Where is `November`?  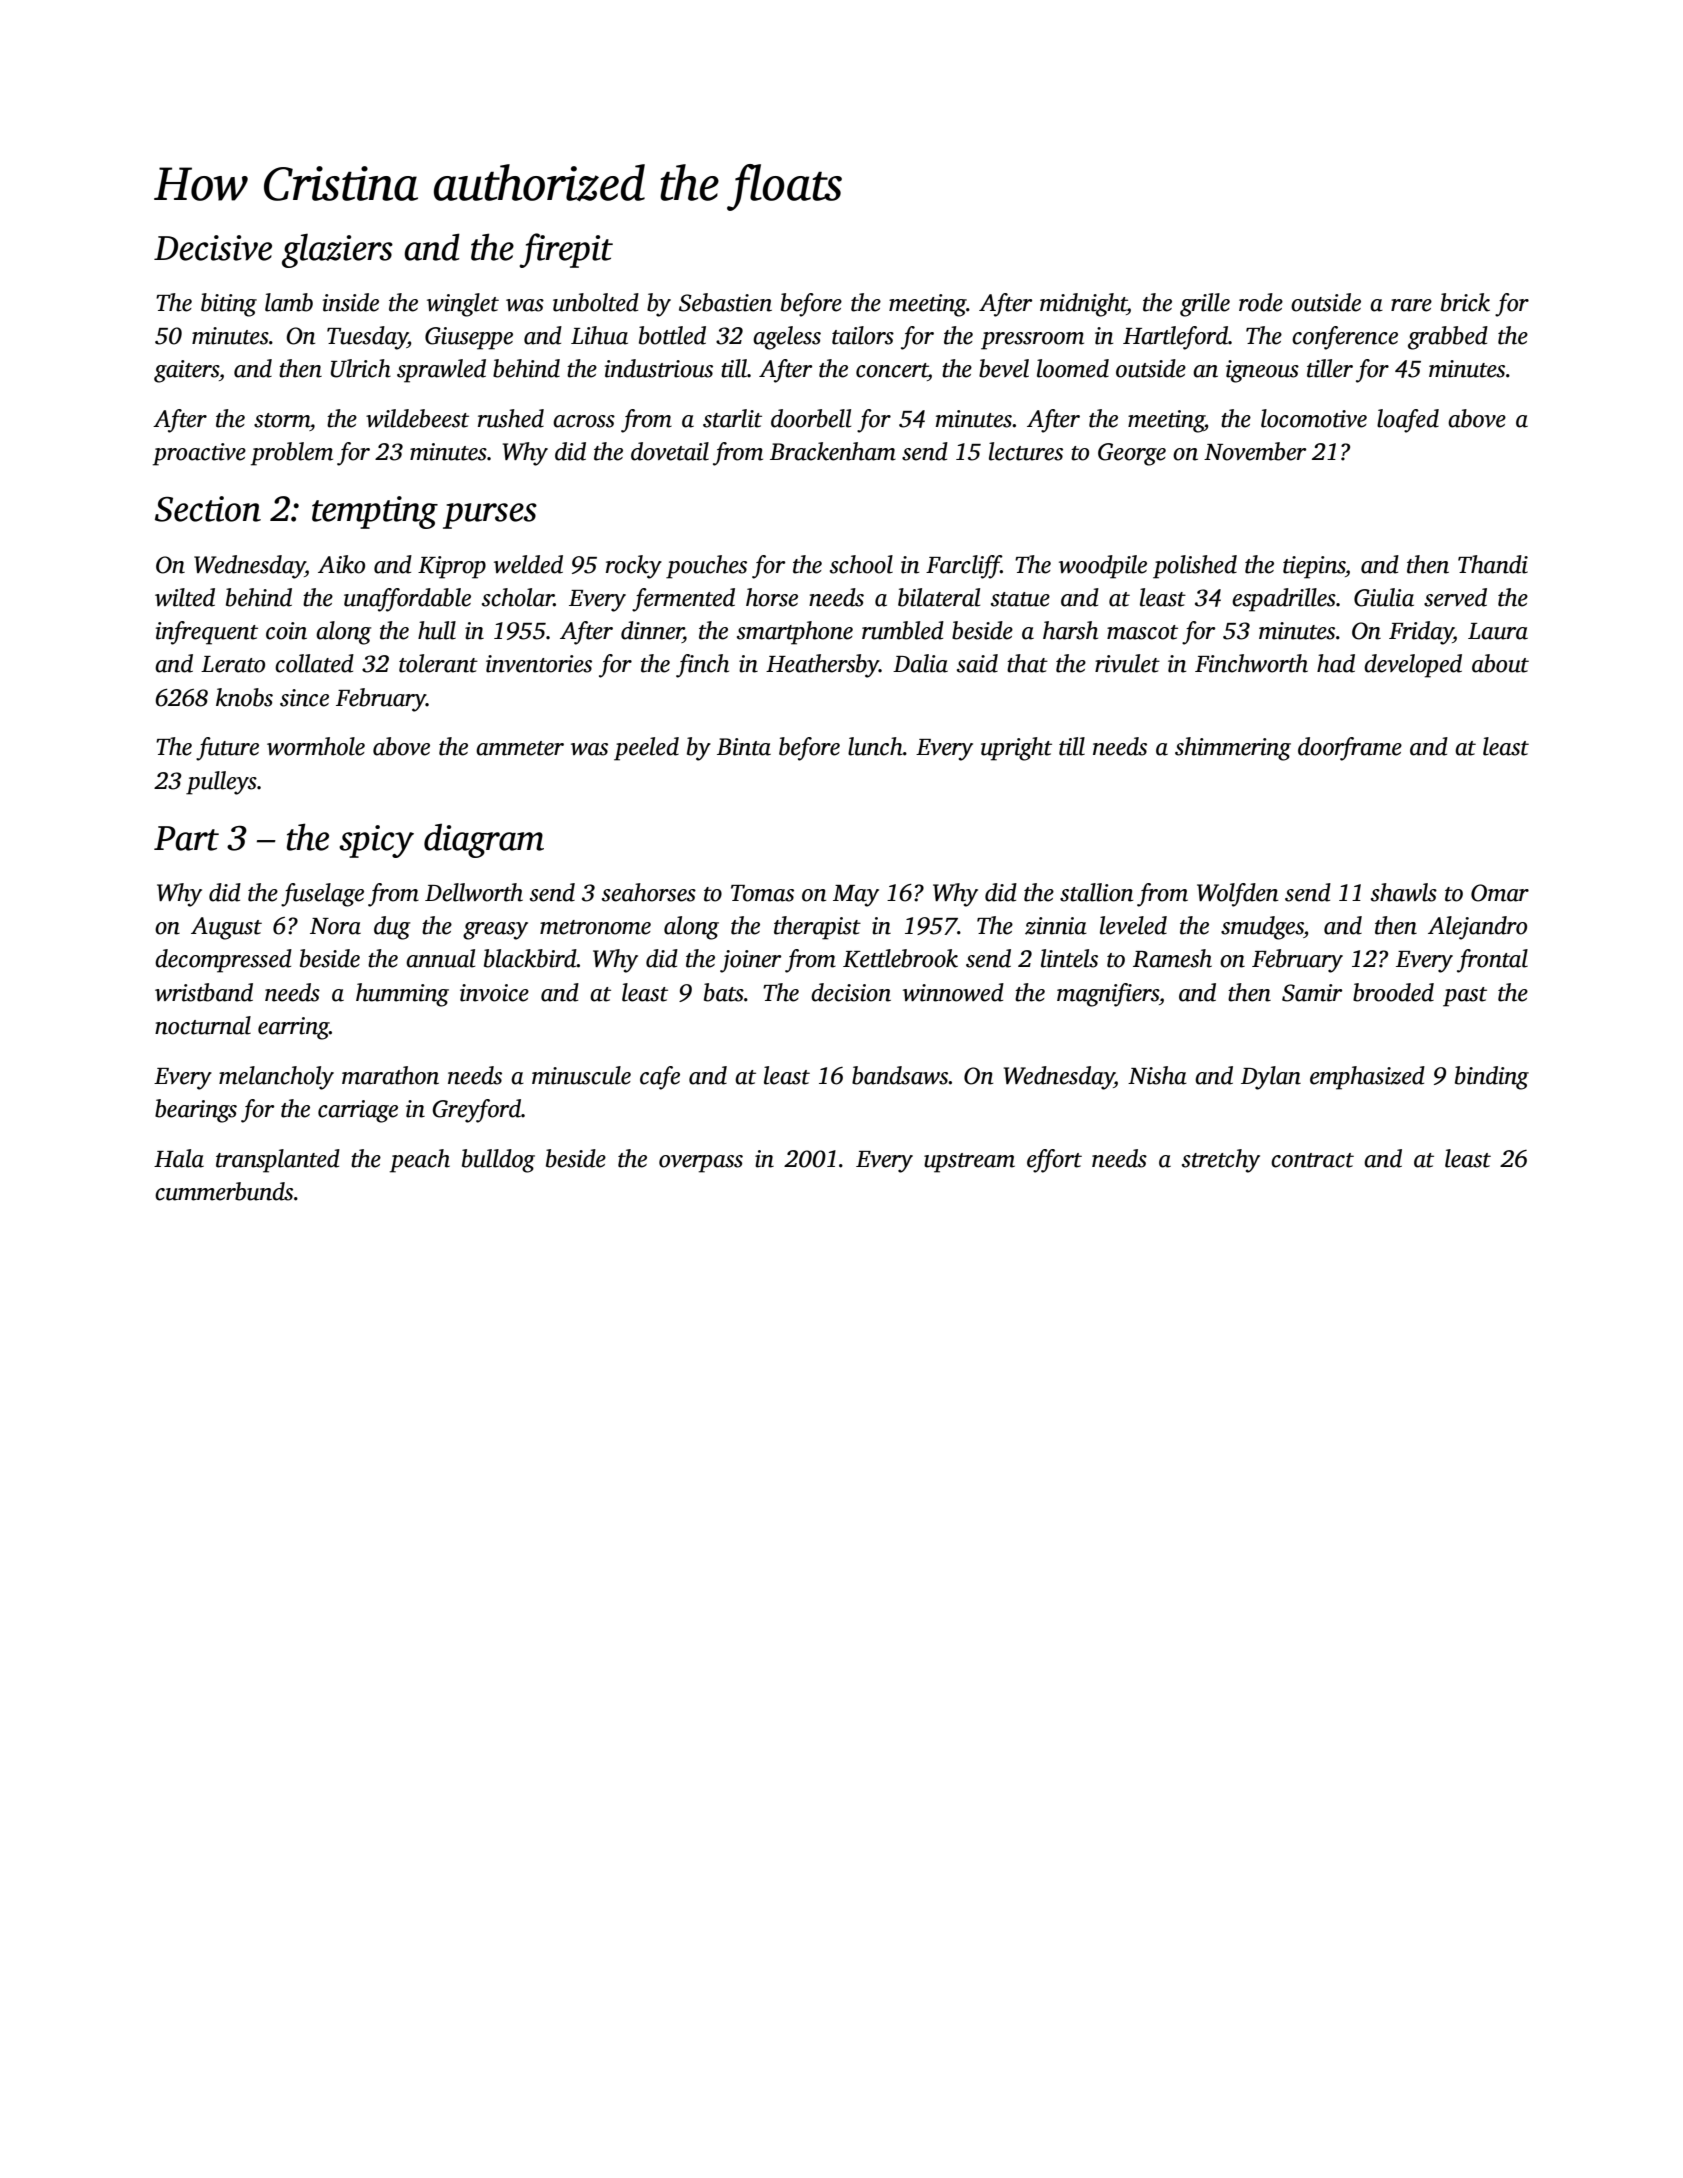
November is located at coordinates (1255, 451).
